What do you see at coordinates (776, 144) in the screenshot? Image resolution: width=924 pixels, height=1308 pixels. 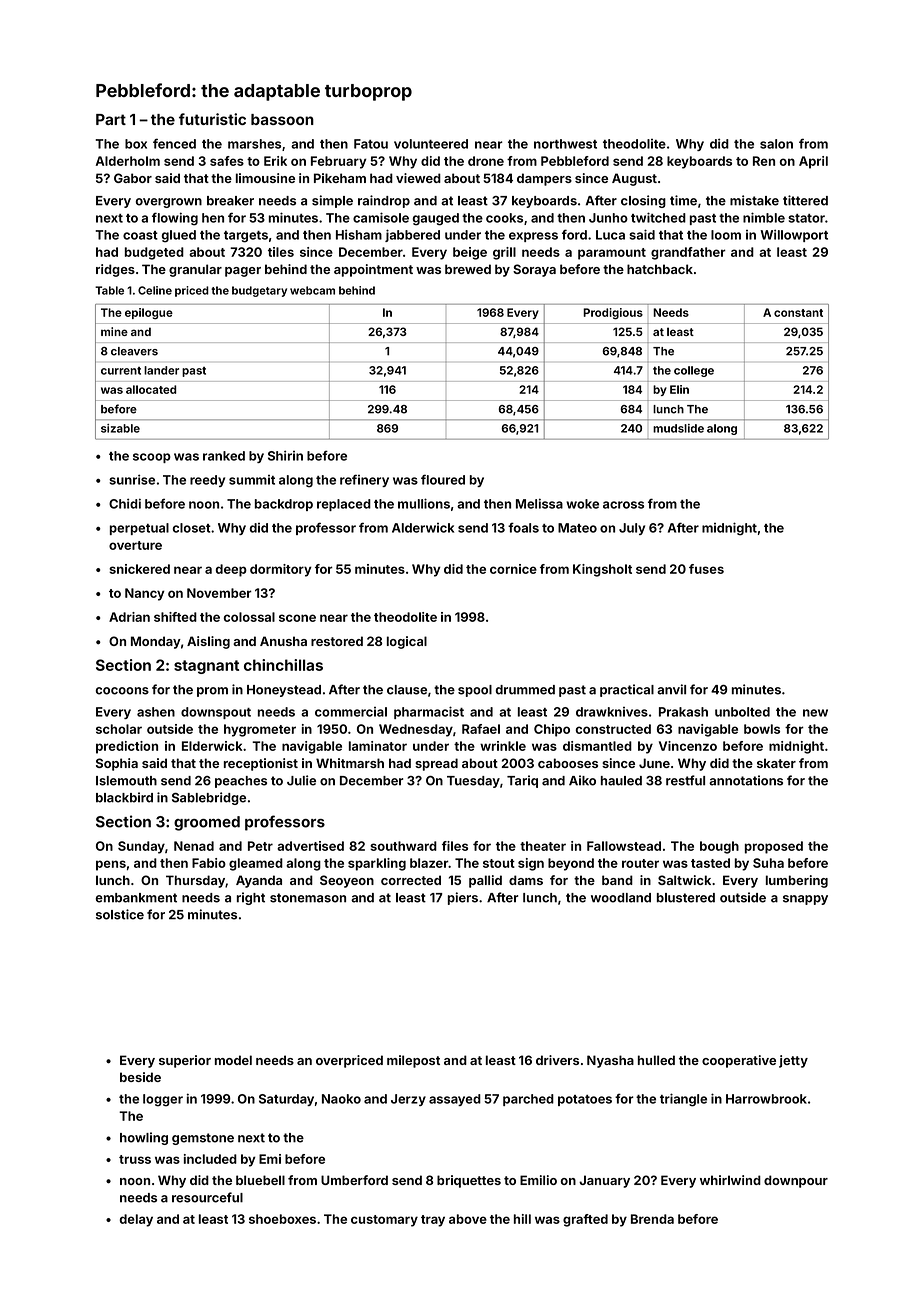 I see `salon` at bounding box center [776, 144].
